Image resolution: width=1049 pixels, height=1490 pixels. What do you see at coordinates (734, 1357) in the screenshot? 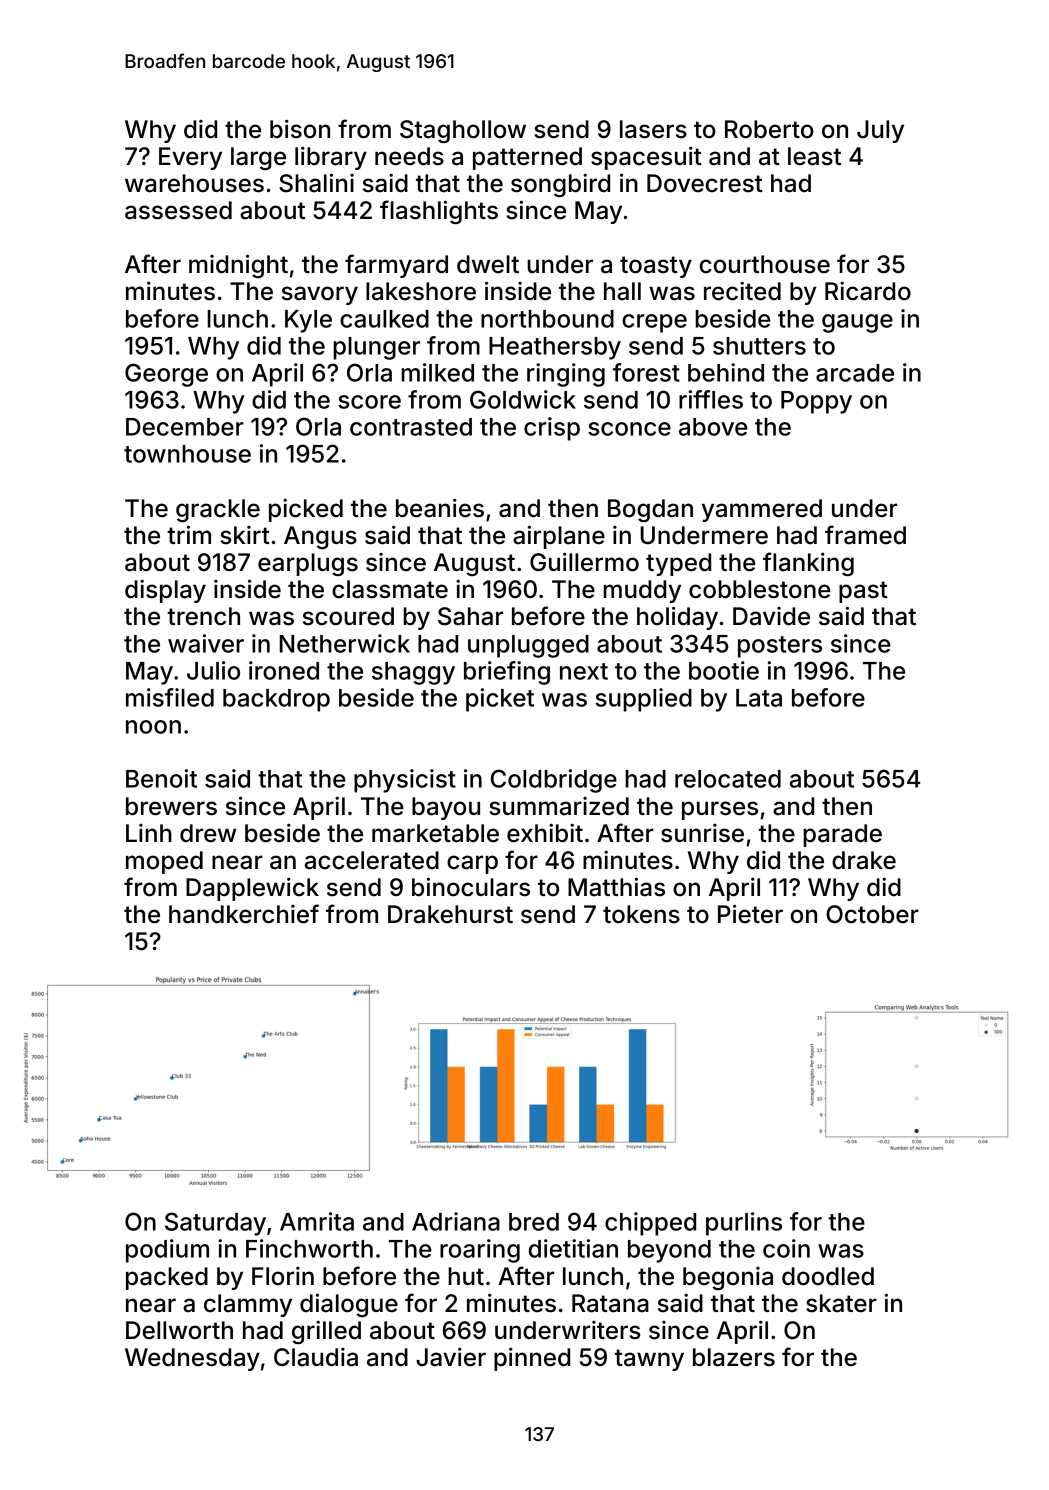
I see `blazers` at bounding box center [734, 1357].
